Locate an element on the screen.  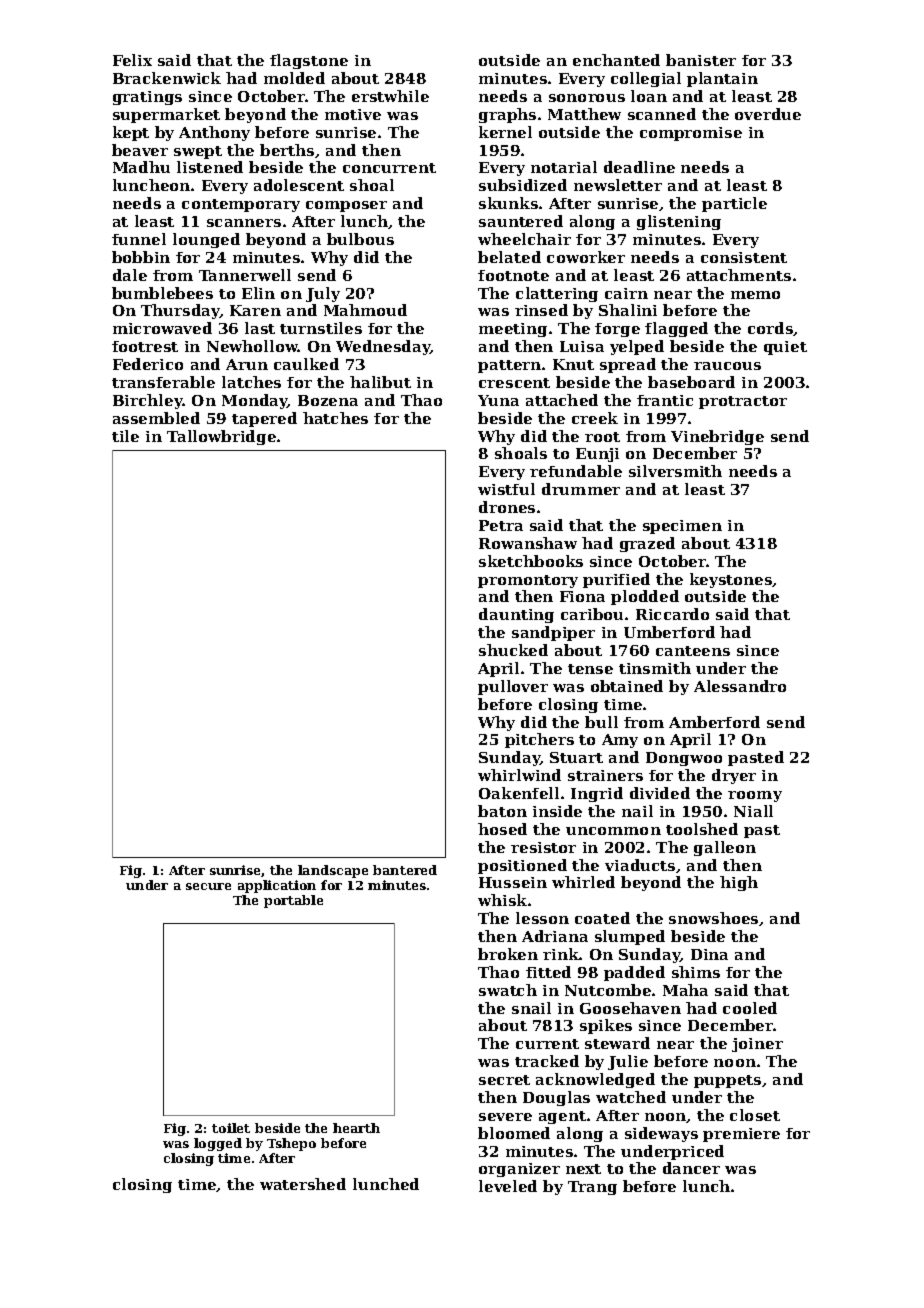
deadline is located at coordinates (639, 167).
